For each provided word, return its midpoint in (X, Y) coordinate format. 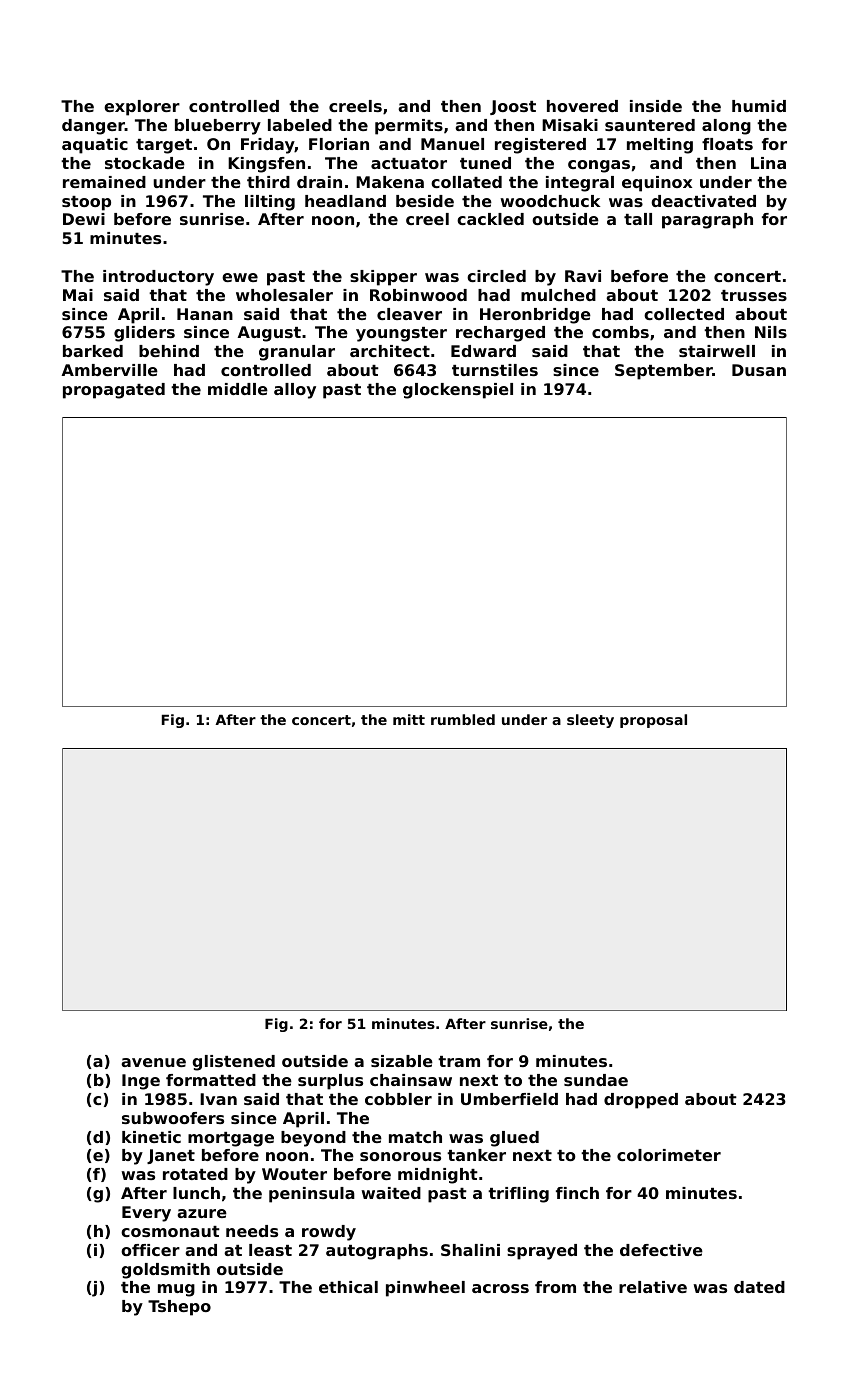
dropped (641, 1101)
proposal (653, 721)
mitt (409, 719)
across (500, 1288)
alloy (295, 391)
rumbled (463, 719)
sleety (590, 721)
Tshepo (179, 1308)
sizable (402, 1061)
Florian (339, 144)
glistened (233, 1063)
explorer (142, 108)
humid (759, 106)
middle (238, 389)
